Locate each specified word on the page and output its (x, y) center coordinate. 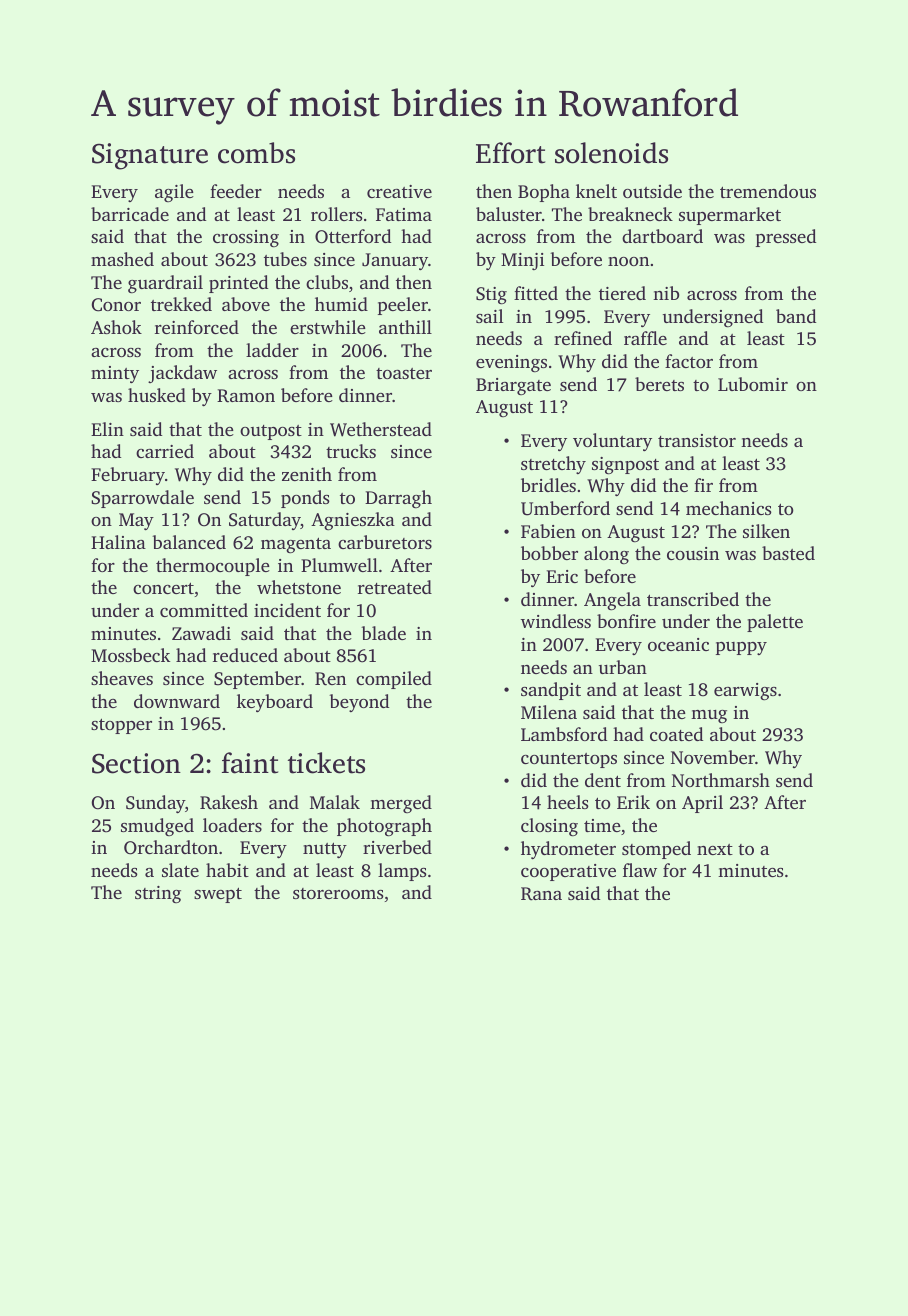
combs (256, 153)
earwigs (745, 691)
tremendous (768, 191)
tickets (326, 763)
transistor (697, 440)
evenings (511, 364)
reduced (245, 655)
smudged (157, 827)
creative (399, 191)
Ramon (246, 396)
